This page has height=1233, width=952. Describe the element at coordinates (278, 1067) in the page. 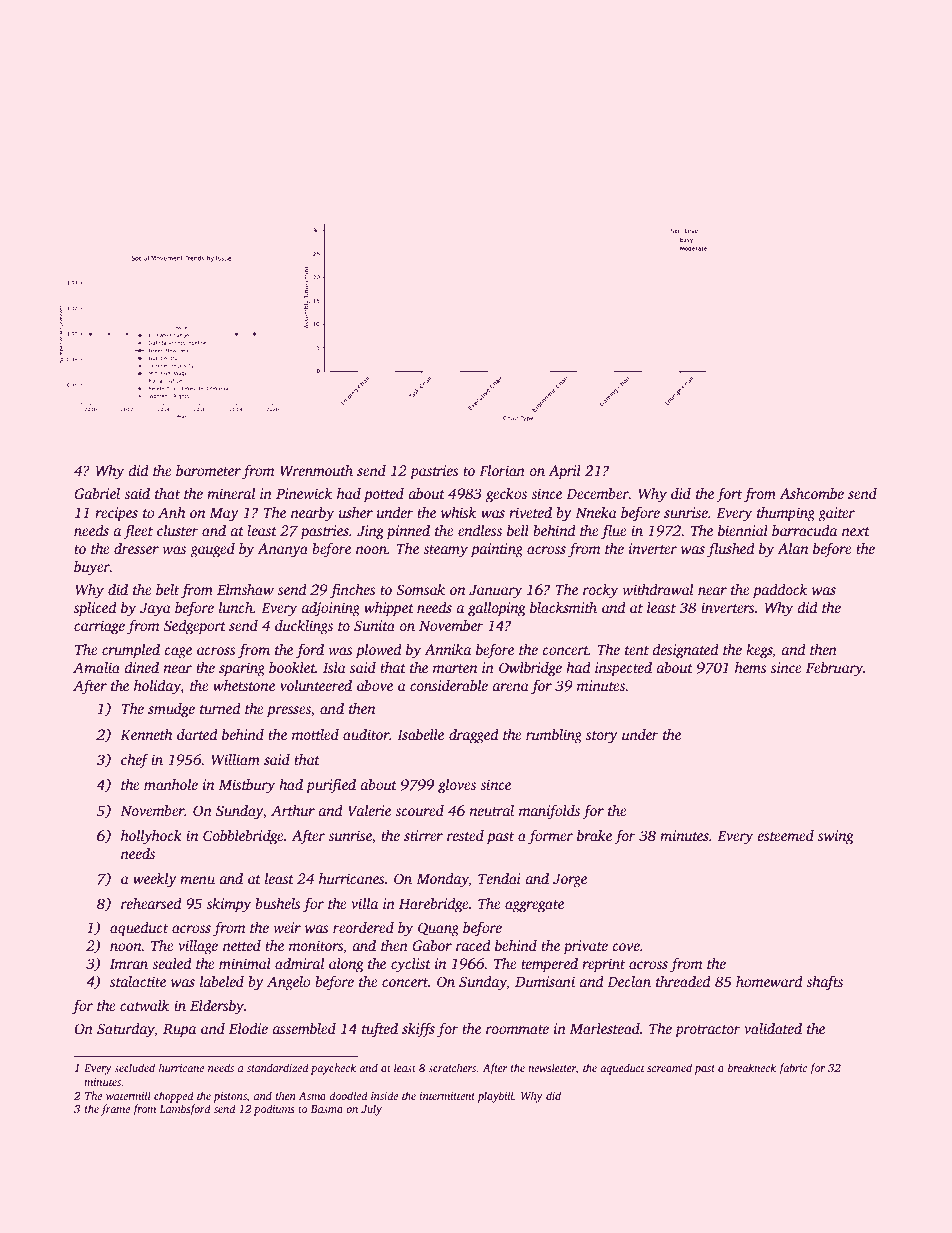

I see `standardized` at that location.
